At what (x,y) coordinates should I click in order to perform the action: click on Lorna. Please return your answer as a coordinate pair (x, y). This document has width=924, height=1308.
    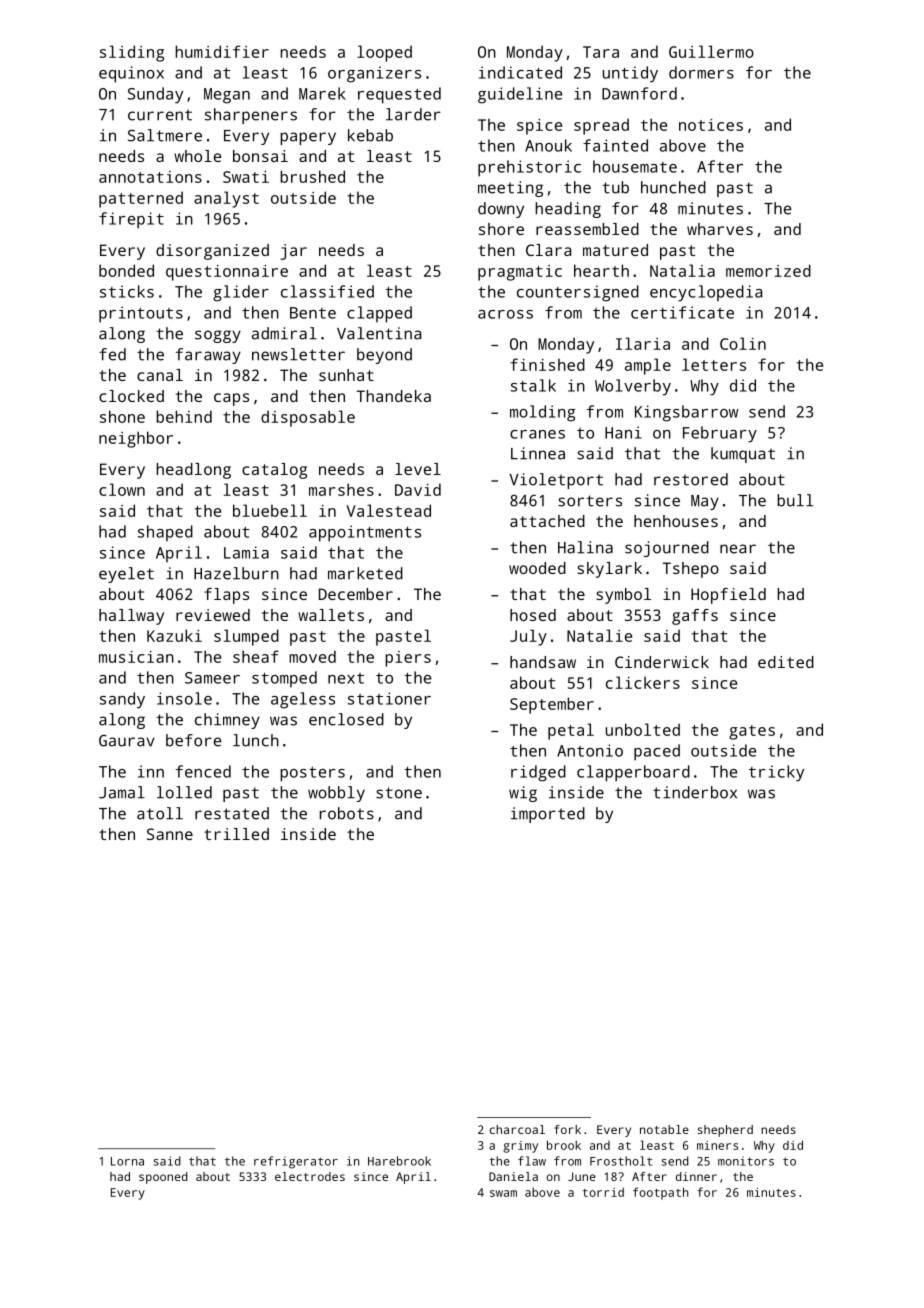
    Looking at the image, I should click on (127, 1161).
